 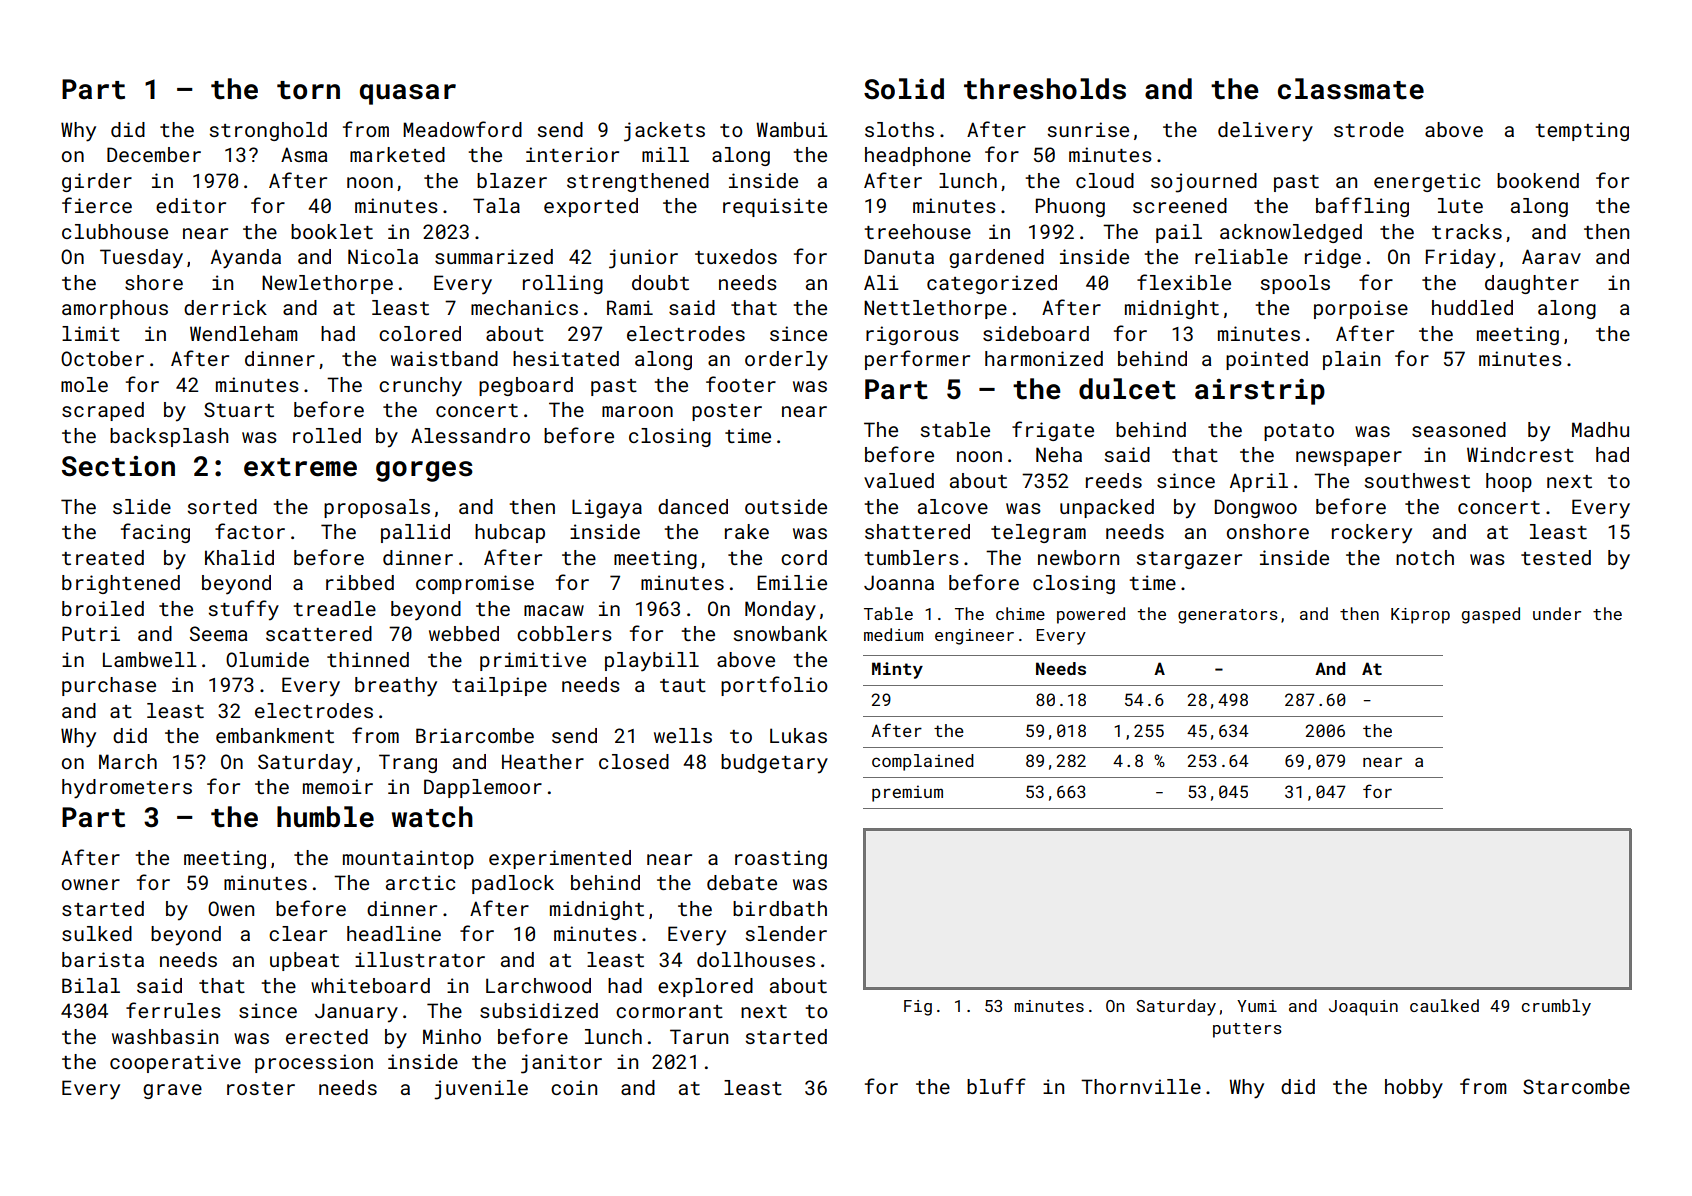 I want to click on cord, so click(x=804, y=557).
